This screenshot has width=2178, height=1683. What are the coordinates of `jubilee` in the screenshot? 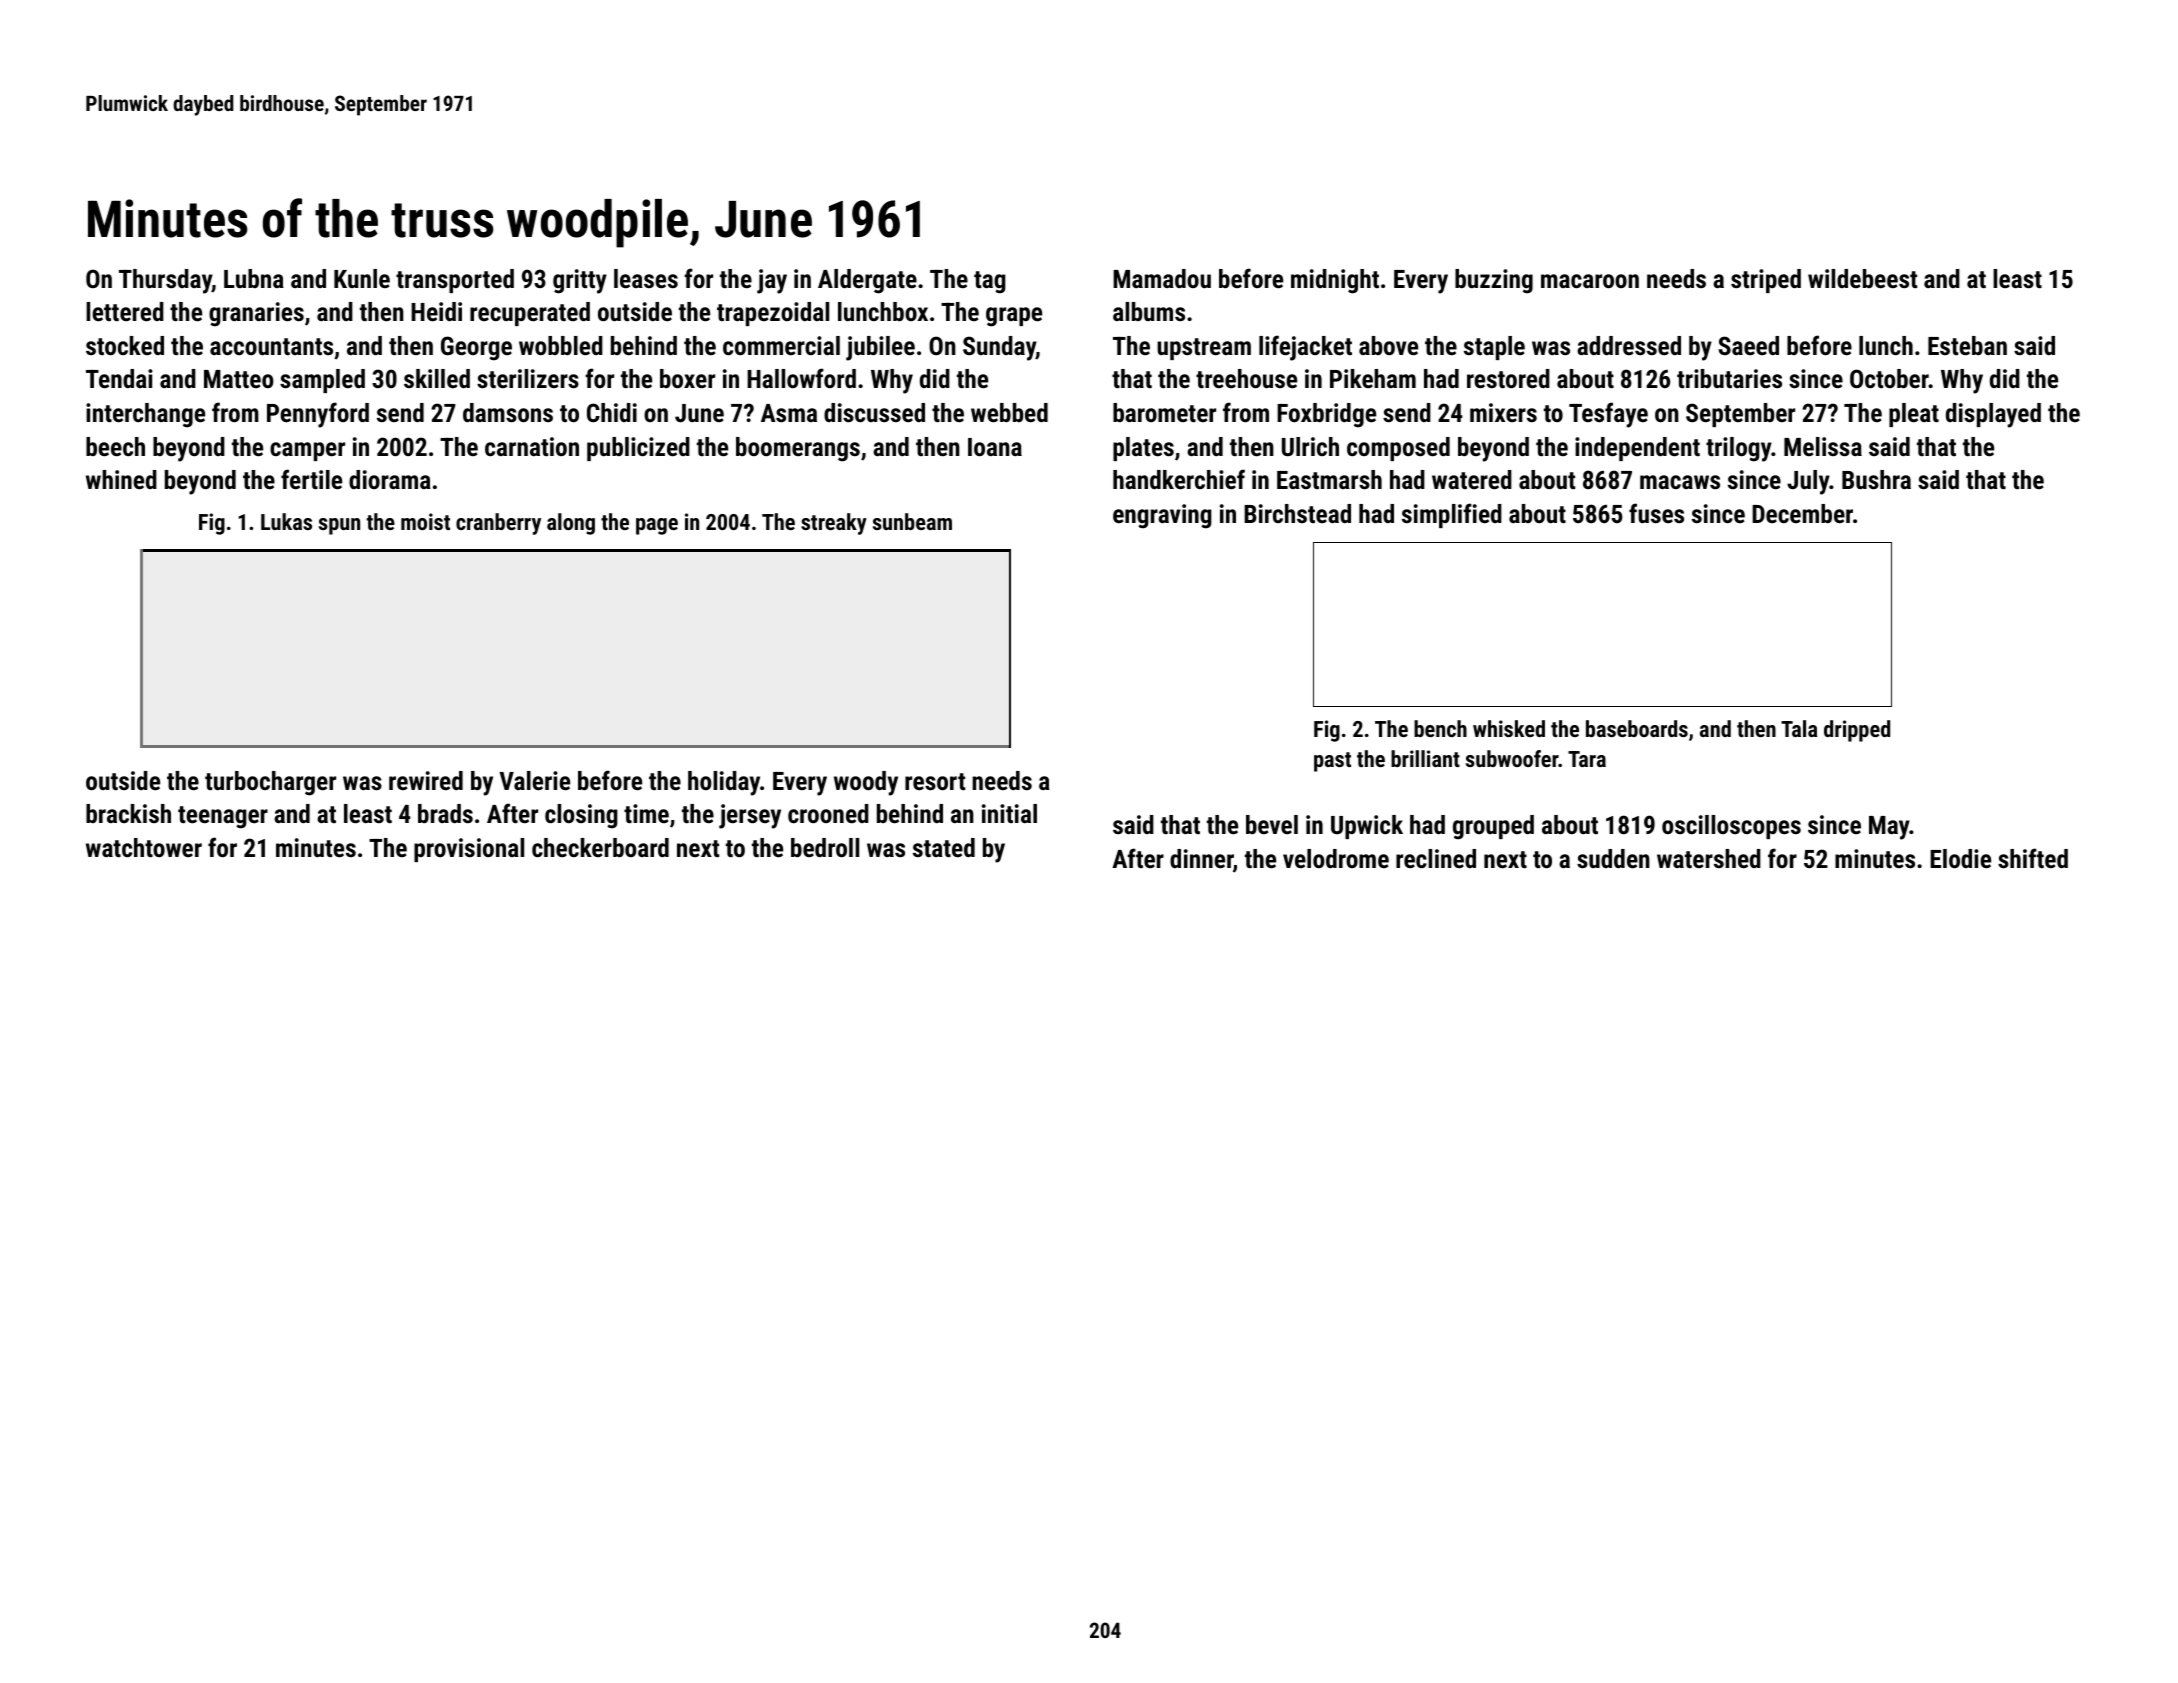 It's located at (880, 348).
